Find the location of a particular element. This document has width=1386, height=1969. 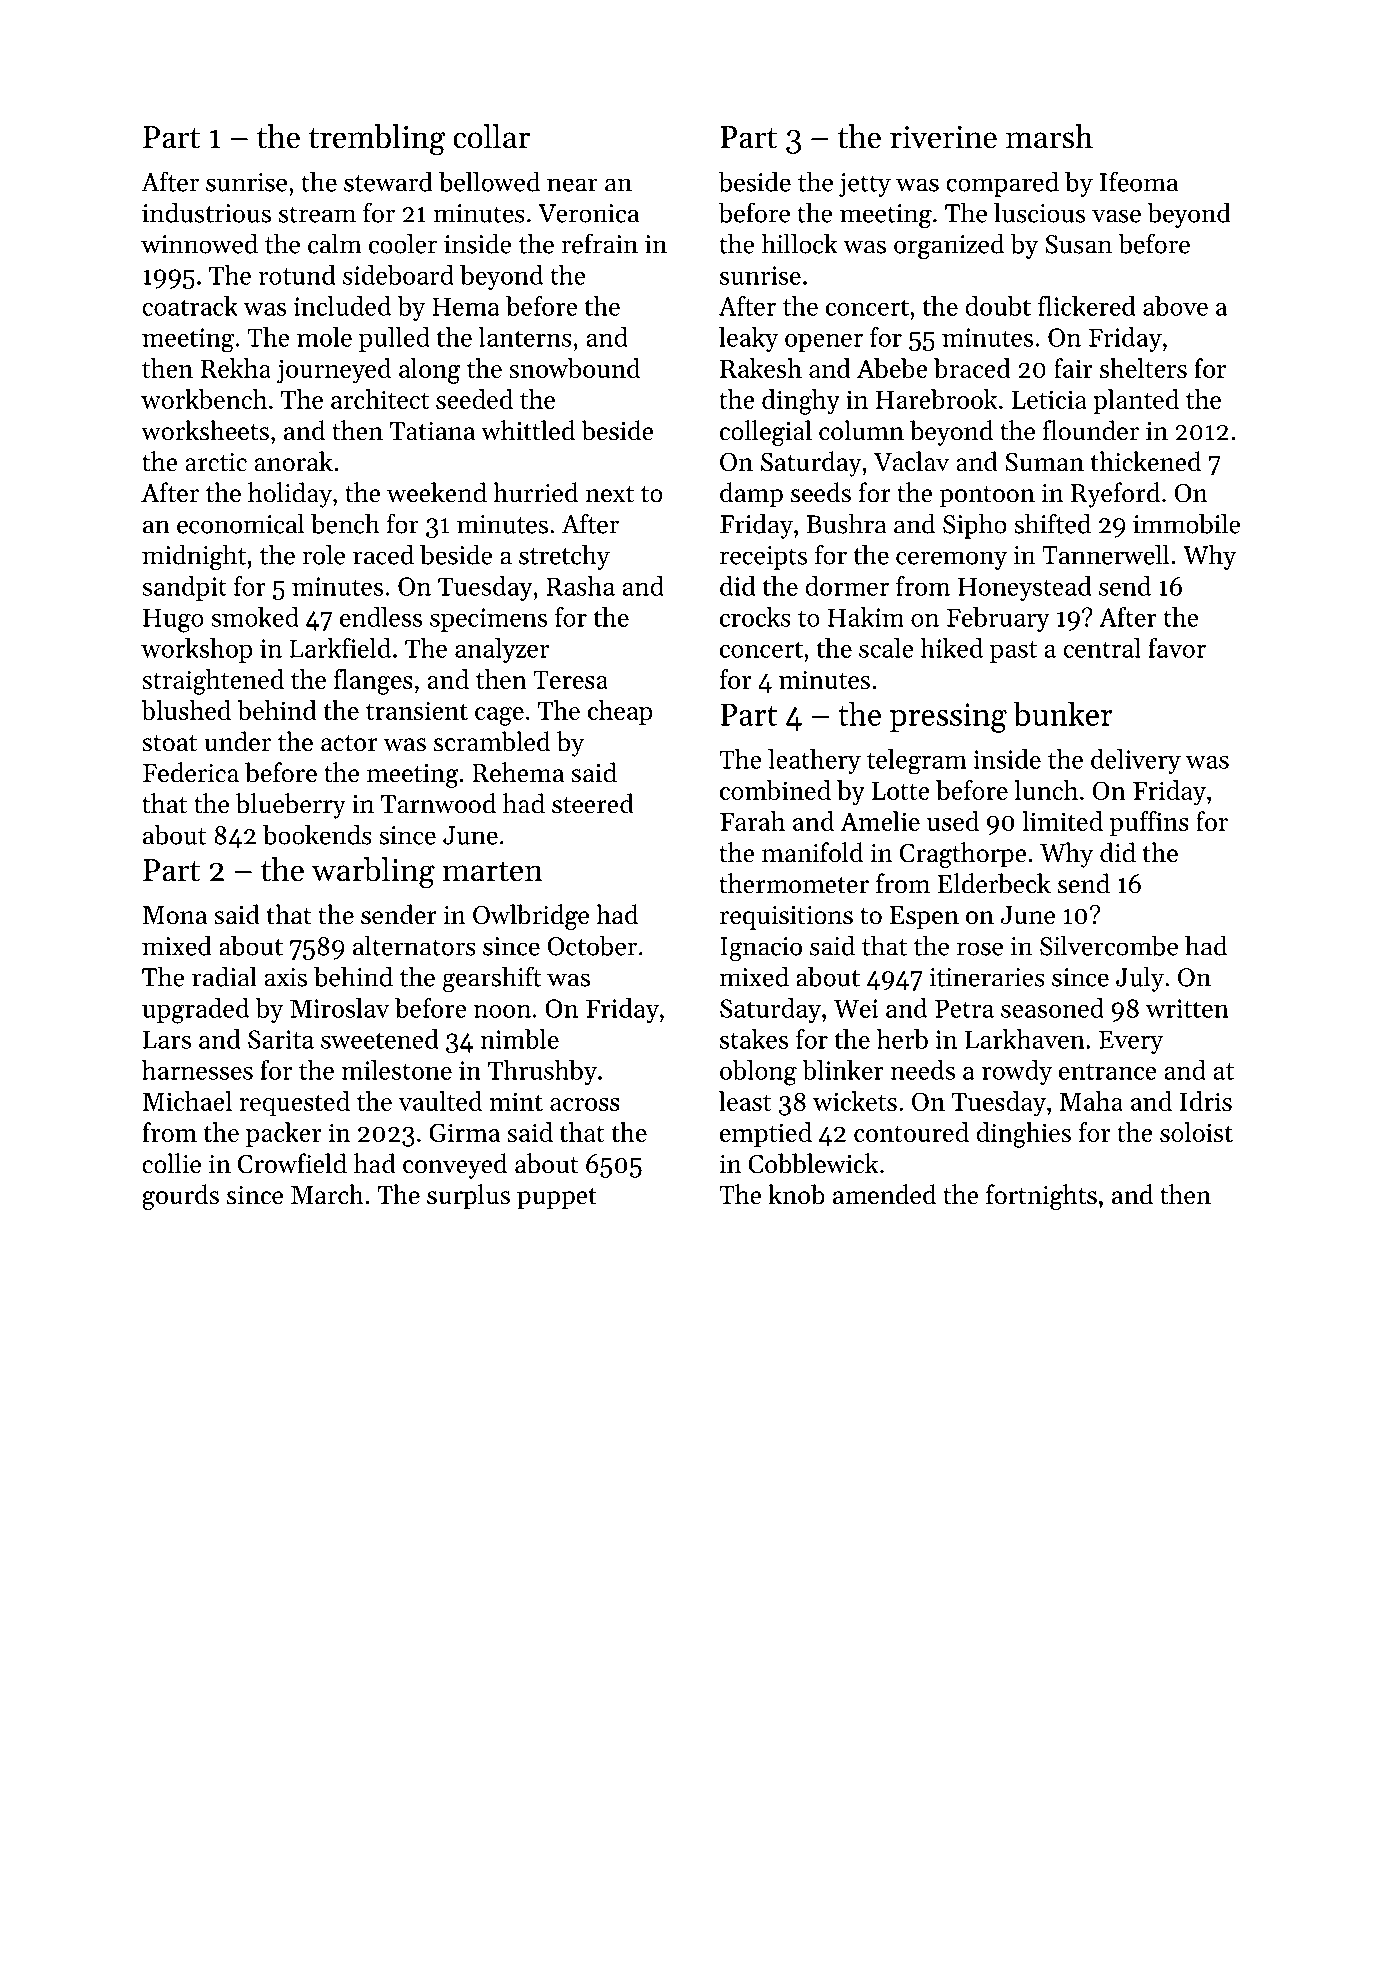

riverine is located at coordinates (943, 137).
